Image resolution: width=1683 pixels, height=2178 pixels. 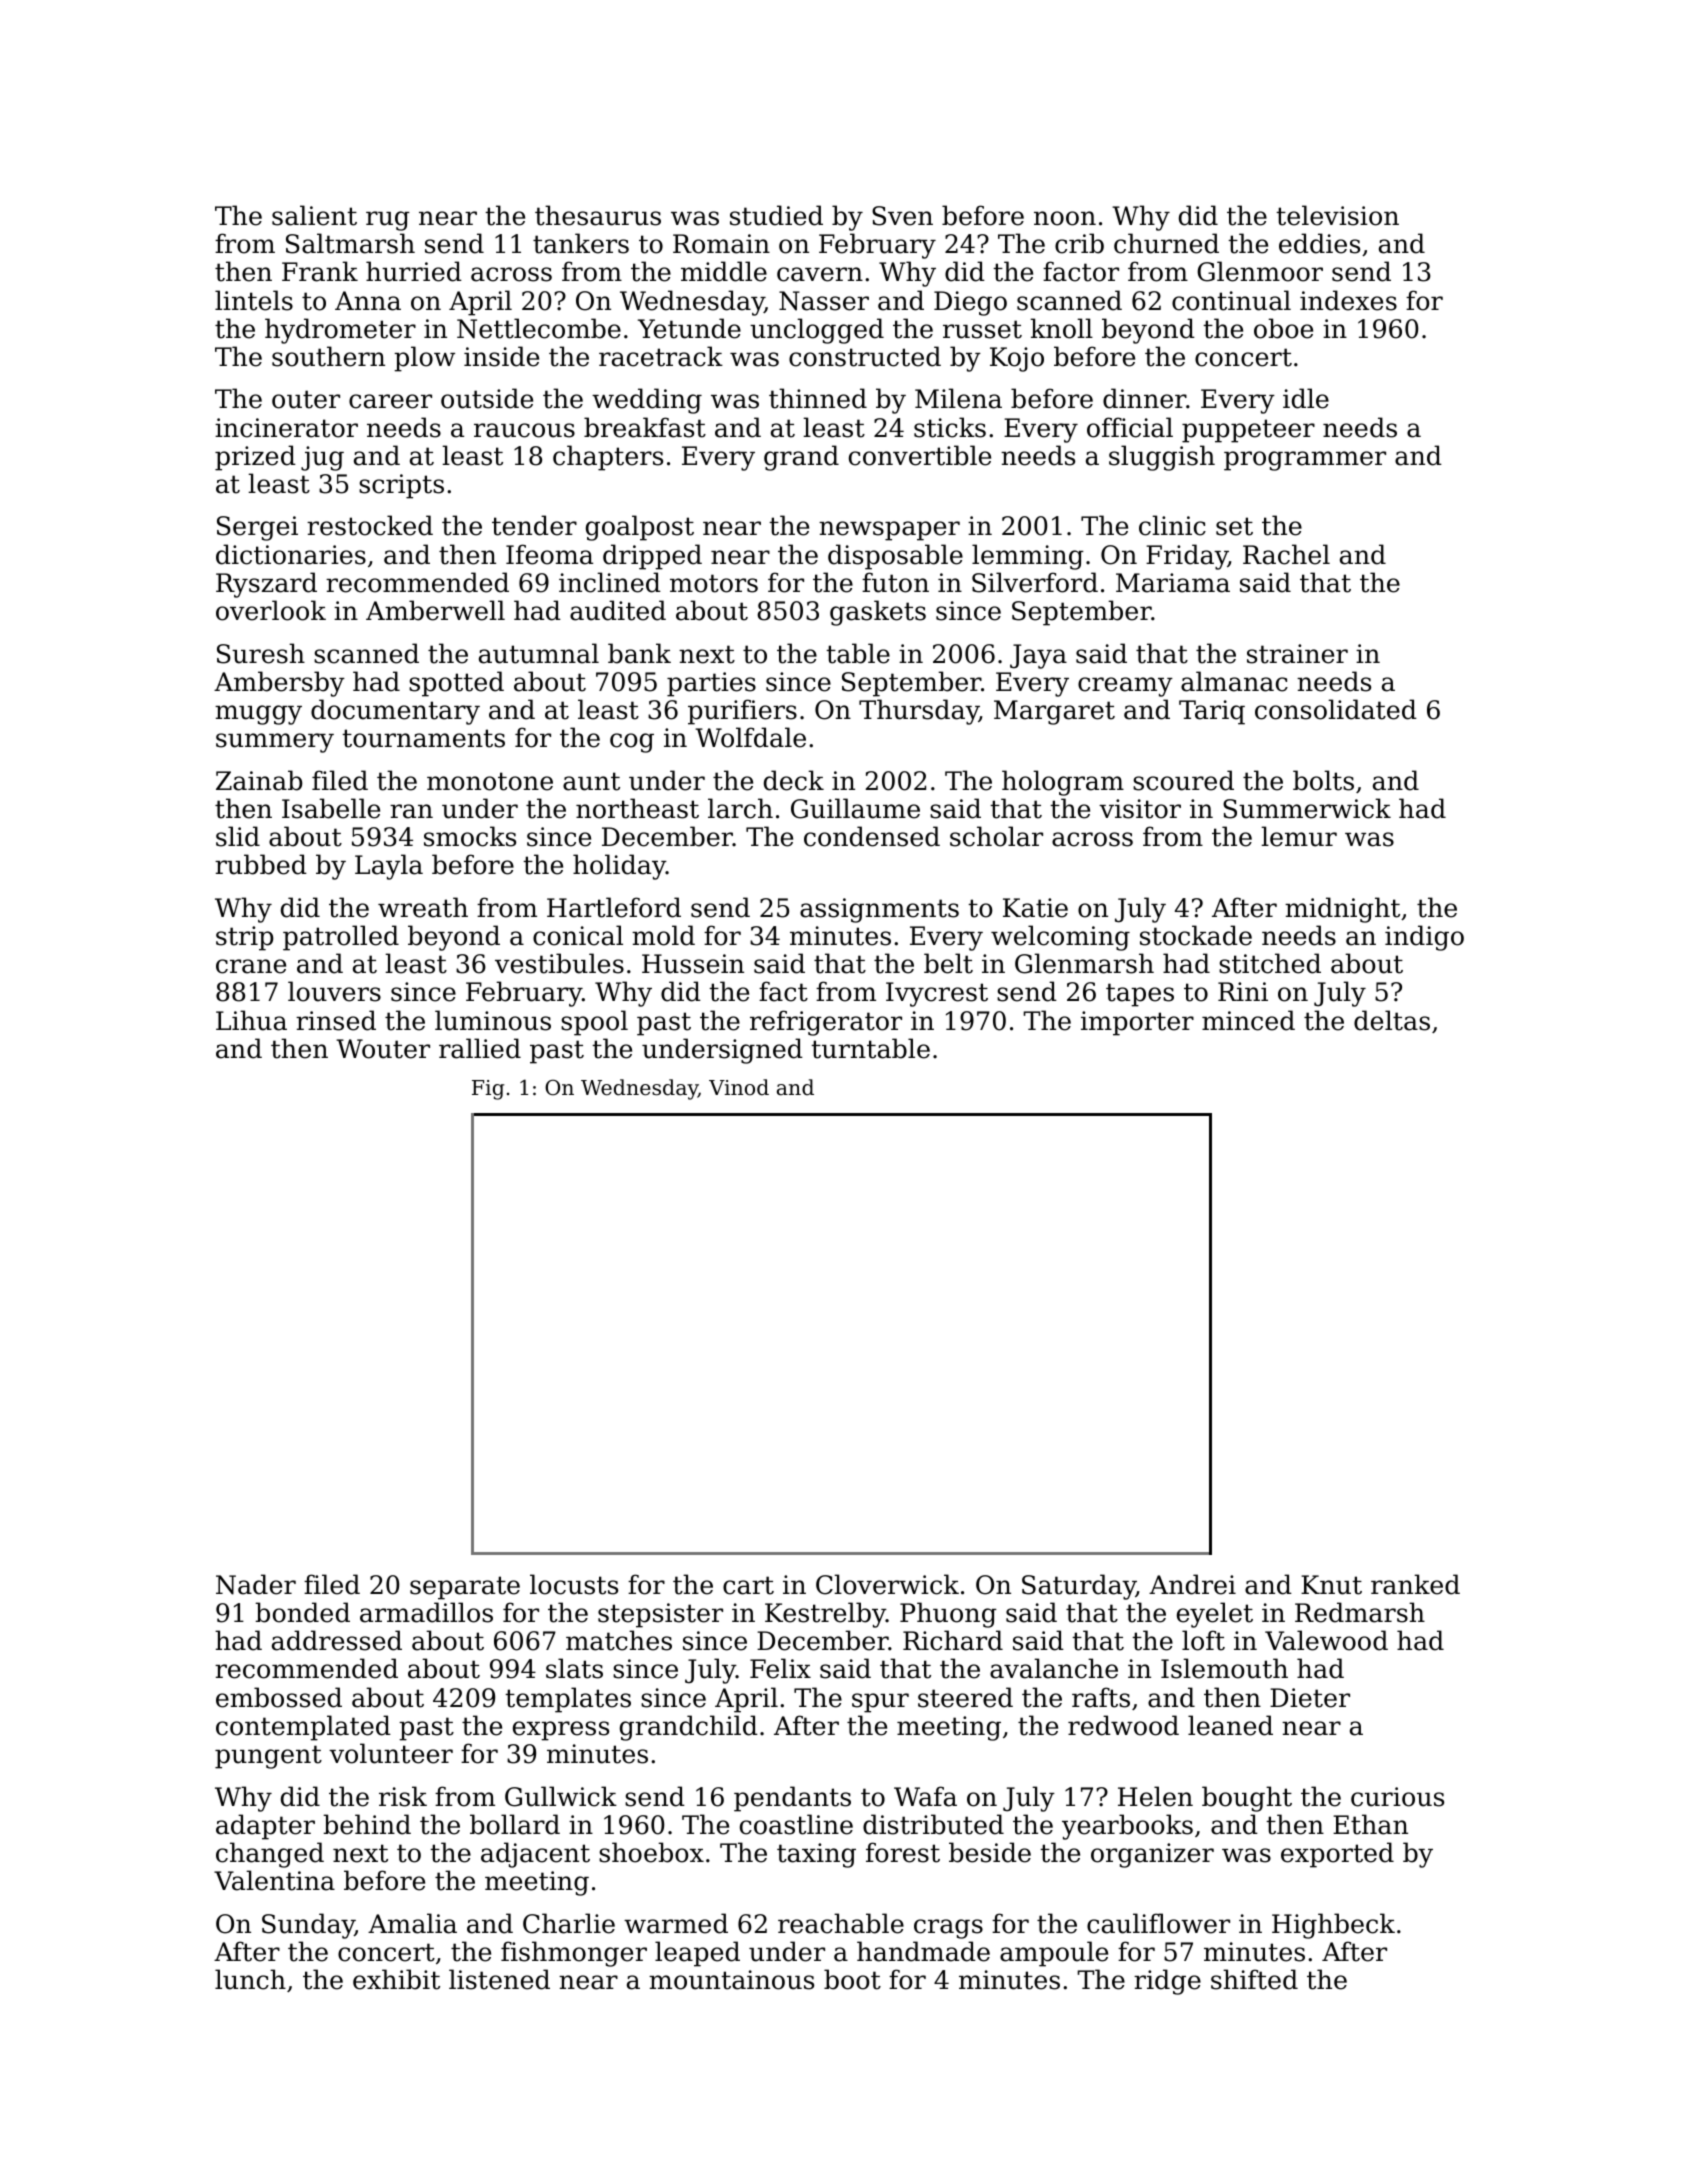 What do you see at coordinates (279, 1697) in the page?
I see `embossed` at bounding box center [279, 1697].
